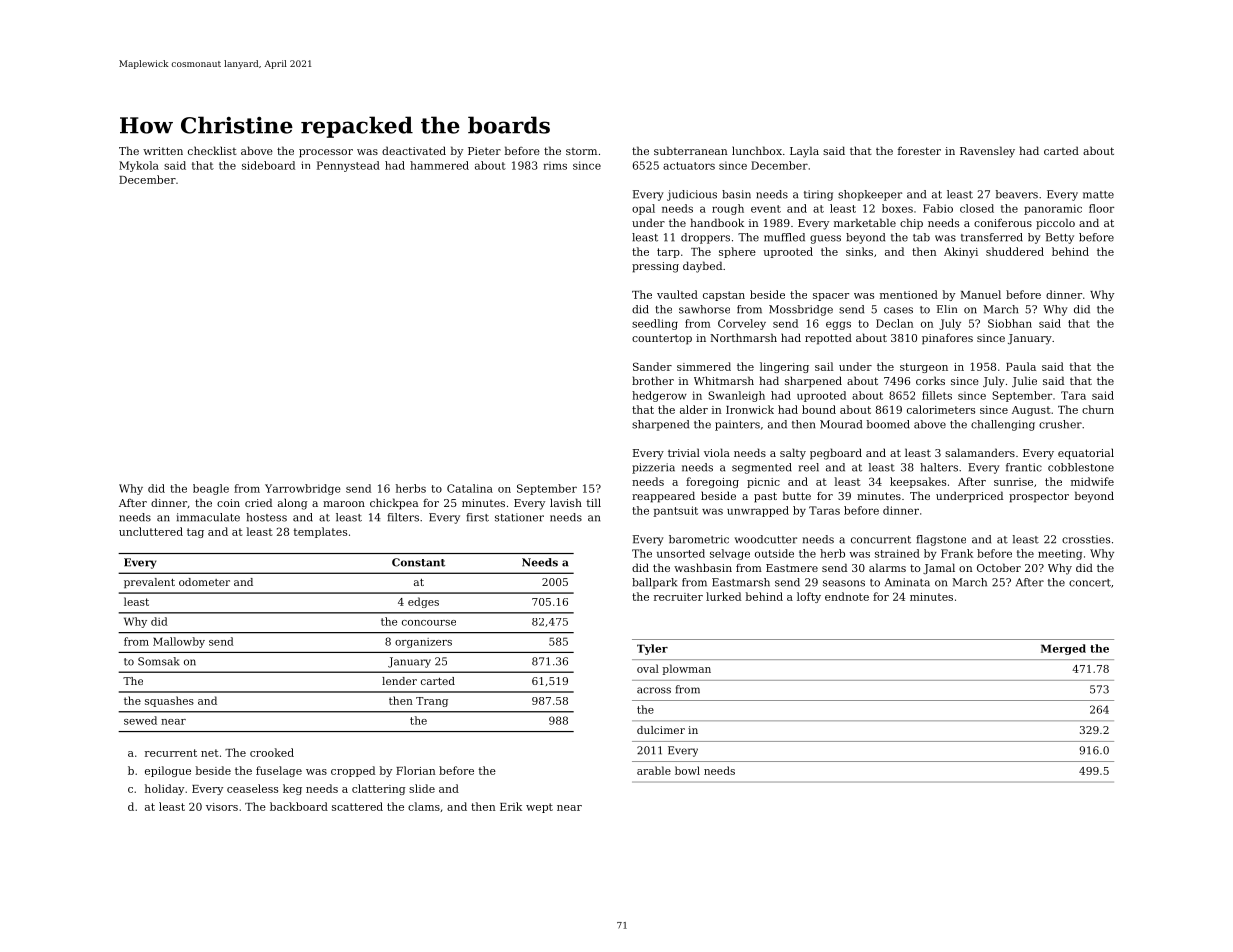  Describe the element at coordinates (987, 152) in the screenshot. I see `Ravensley` at that location.
